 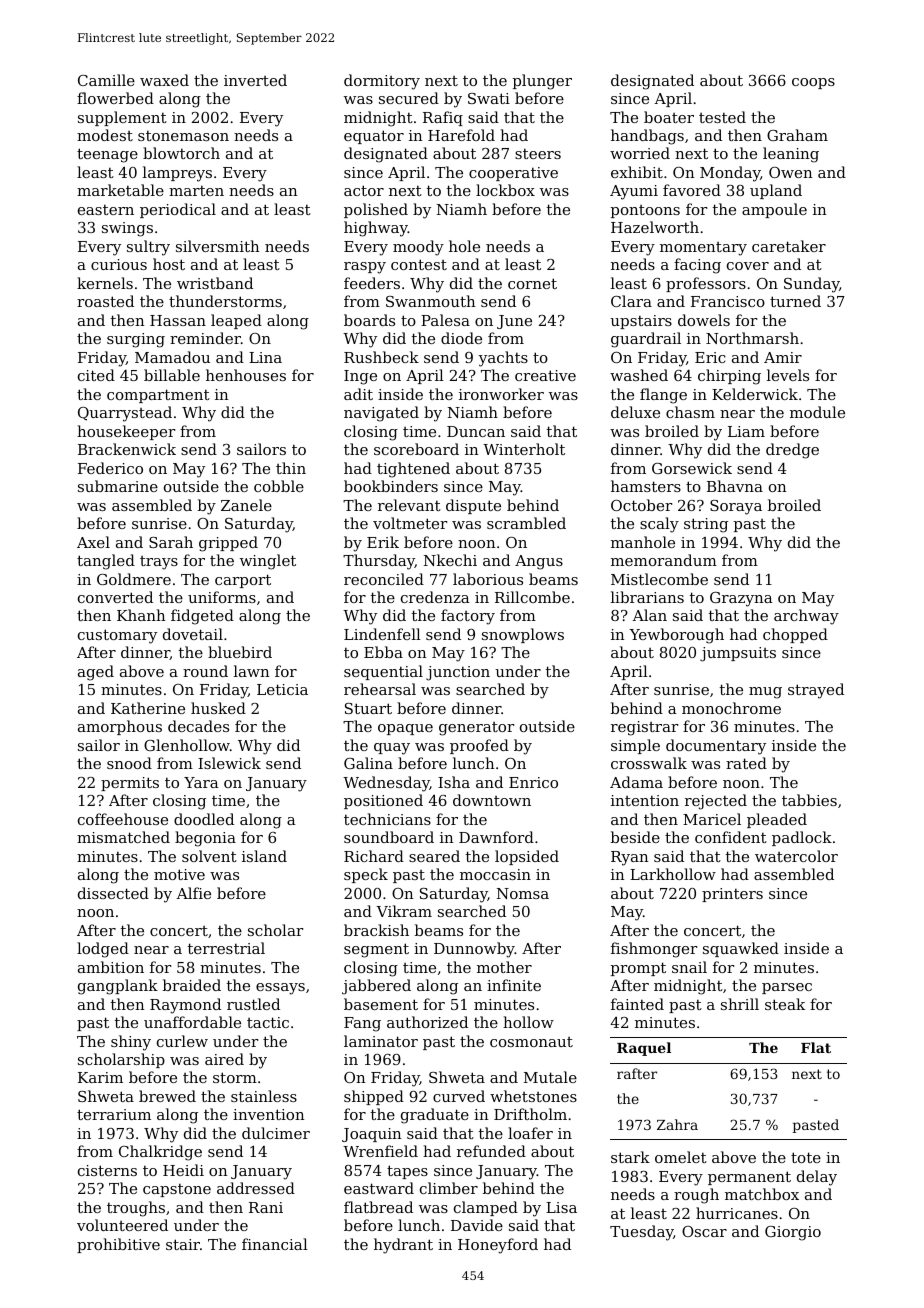 I want to click on inverted, so click(x=255, y=80).
